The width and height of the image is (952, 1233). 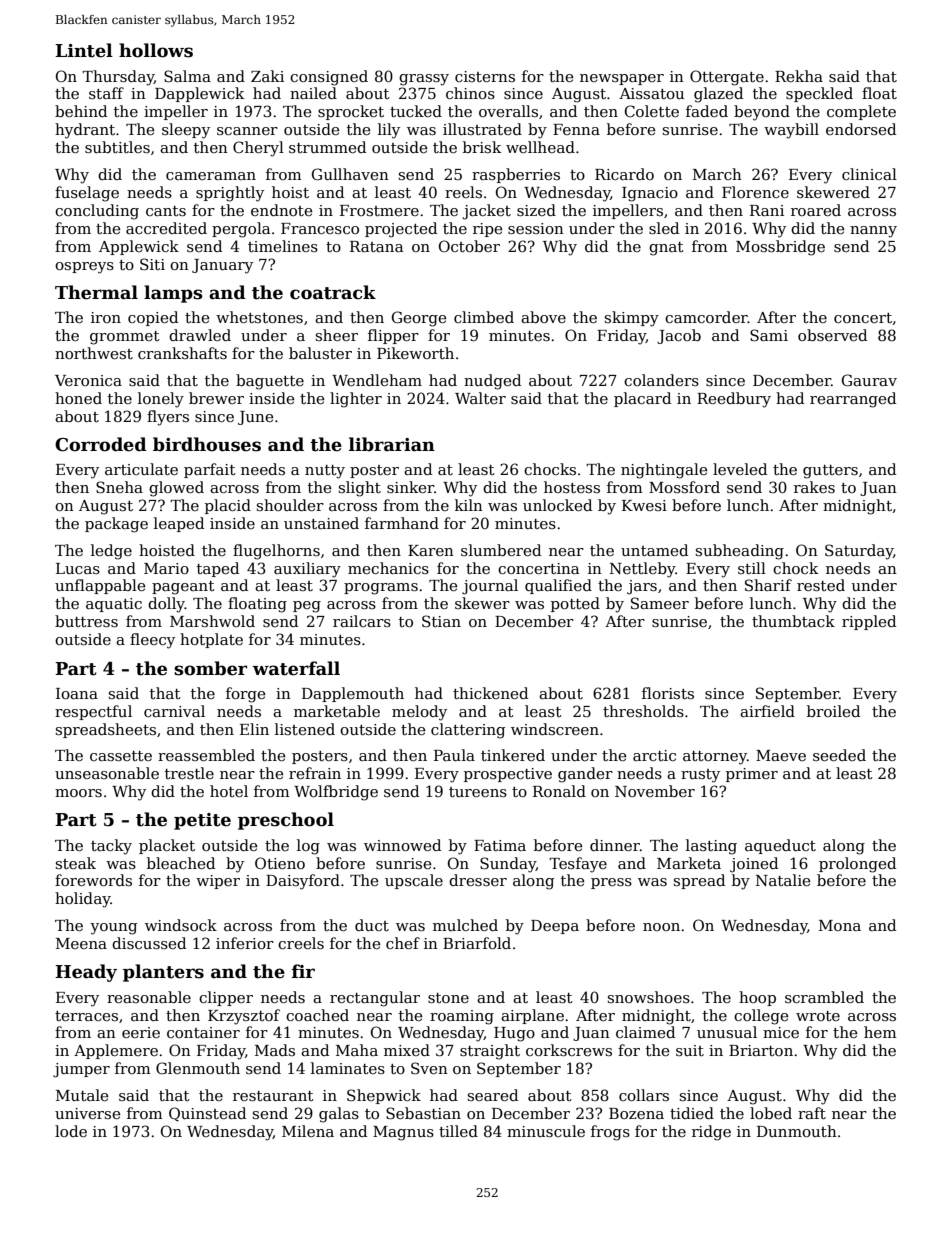 I want to click on endorsed, so click(x=861, y=129).
